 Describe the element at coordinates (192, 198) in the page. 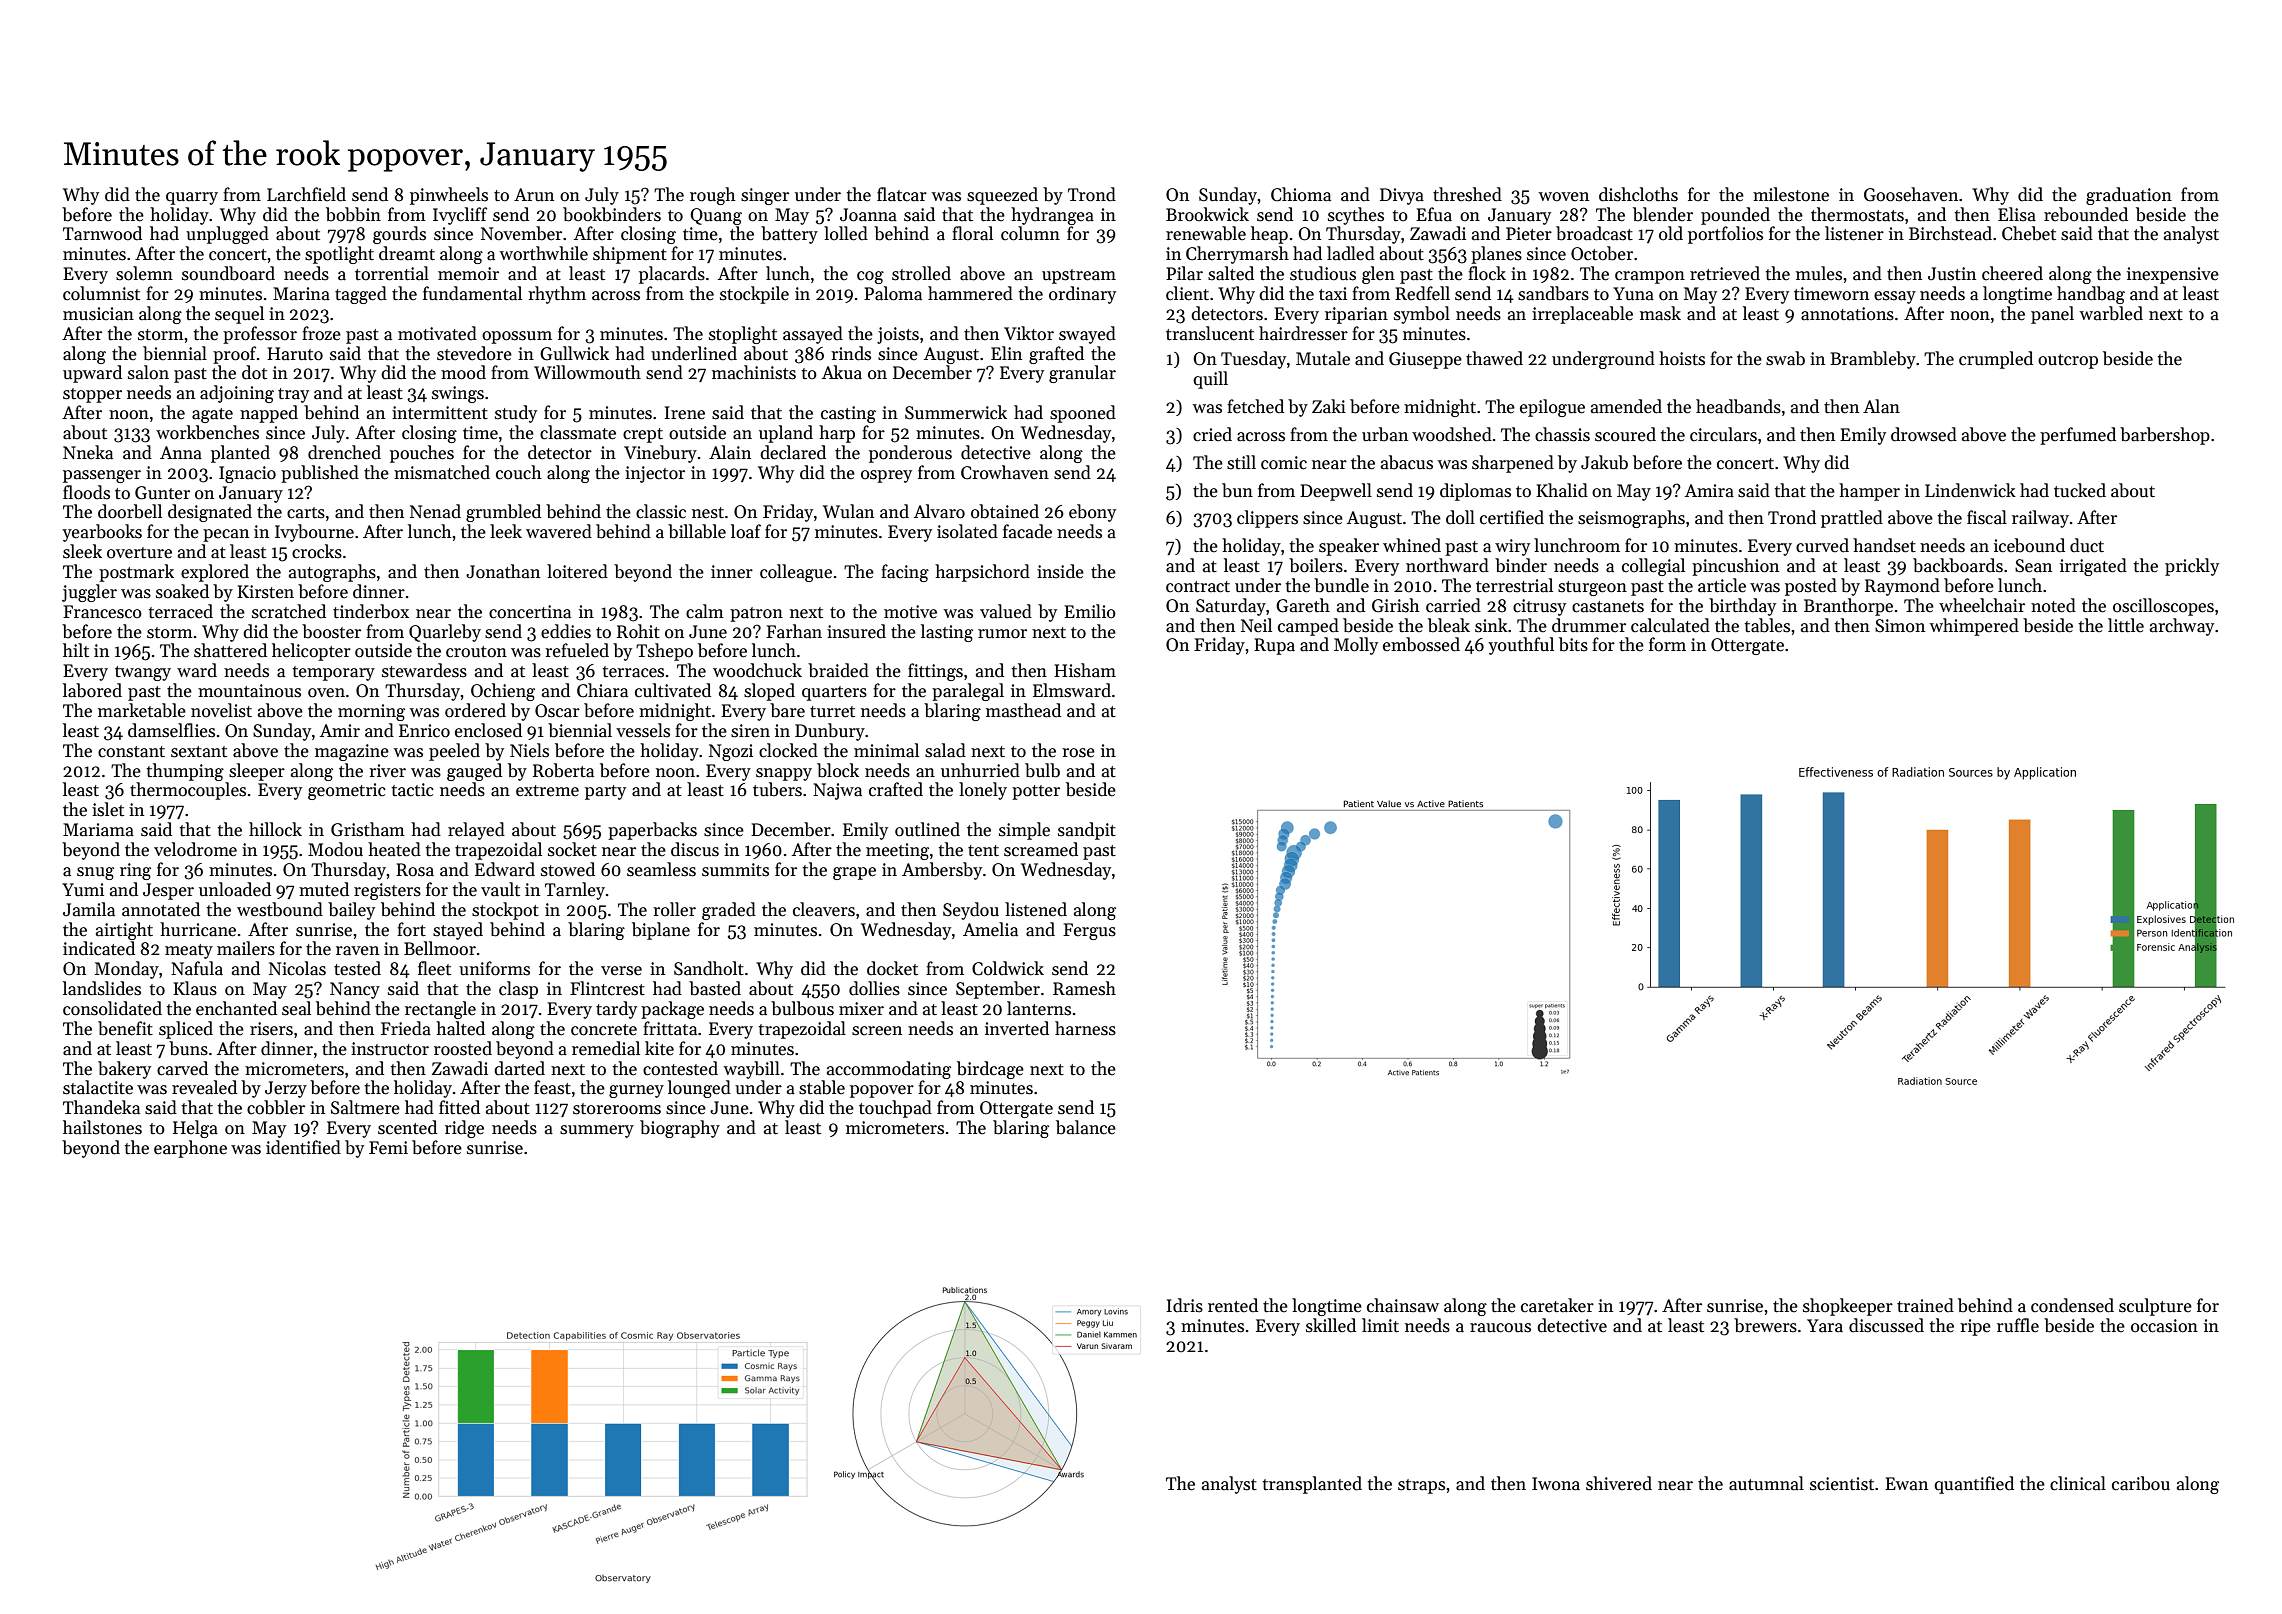

I see `quarry` at that location.
